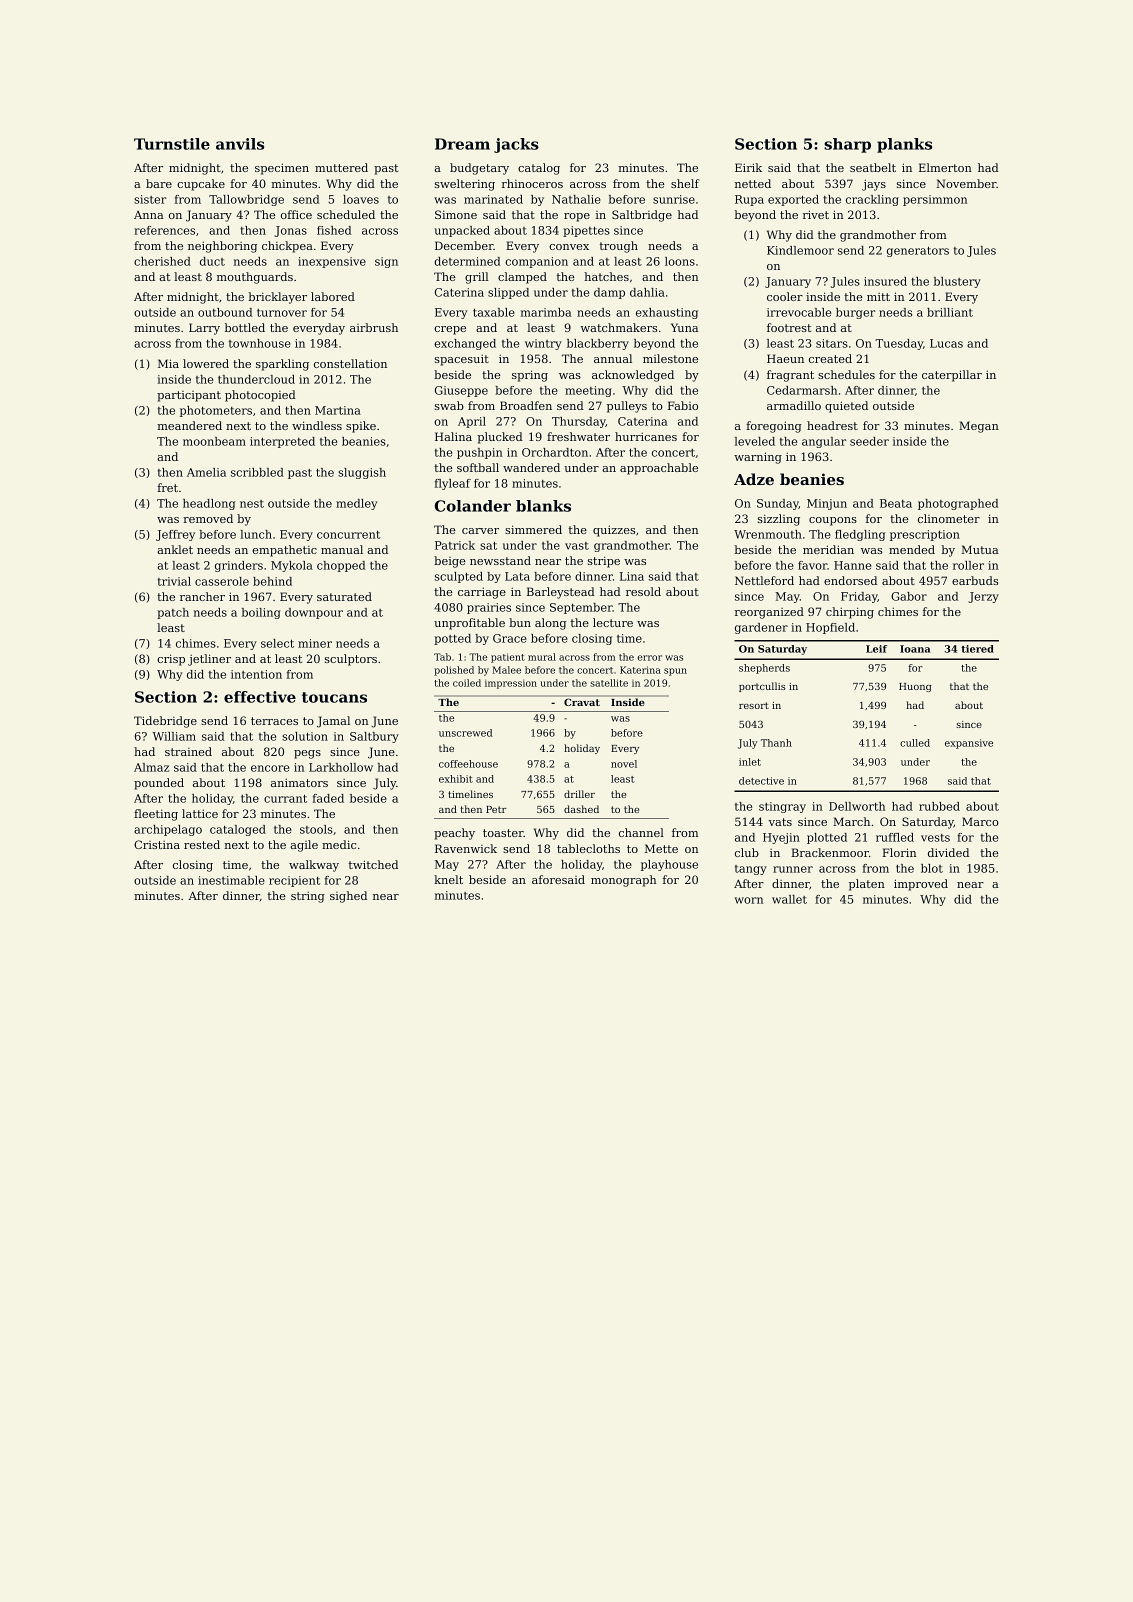 This page has width=1133, height=1602. I want to click on knelt, so click(448, 879).
